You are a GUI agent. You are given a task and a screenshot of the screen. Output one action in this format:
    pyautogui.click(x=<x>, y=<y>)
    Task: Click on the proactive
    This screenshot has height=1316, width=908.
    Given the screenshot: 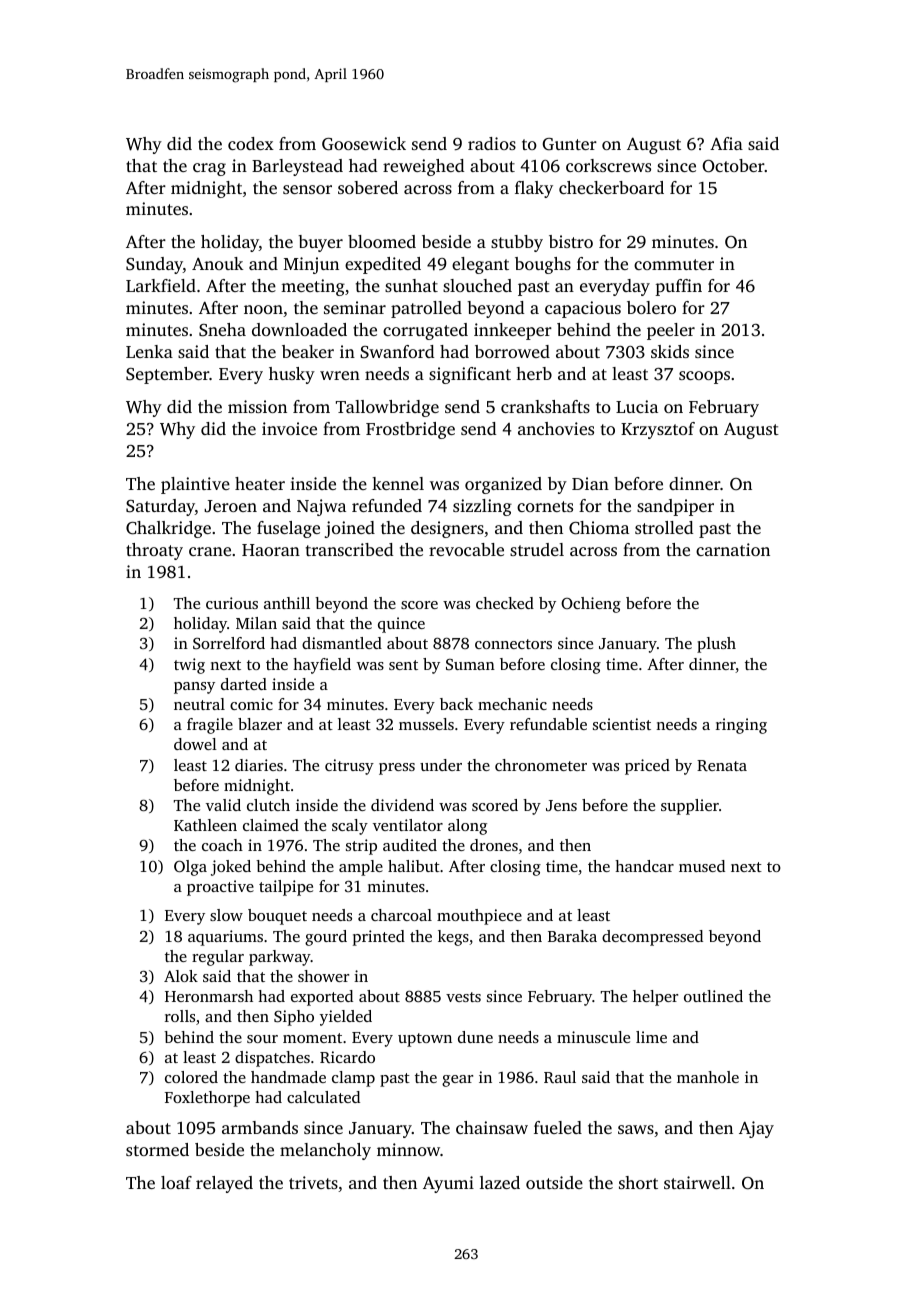 What is the action you would take?
    pyautogui.click(x=220, y=888)
